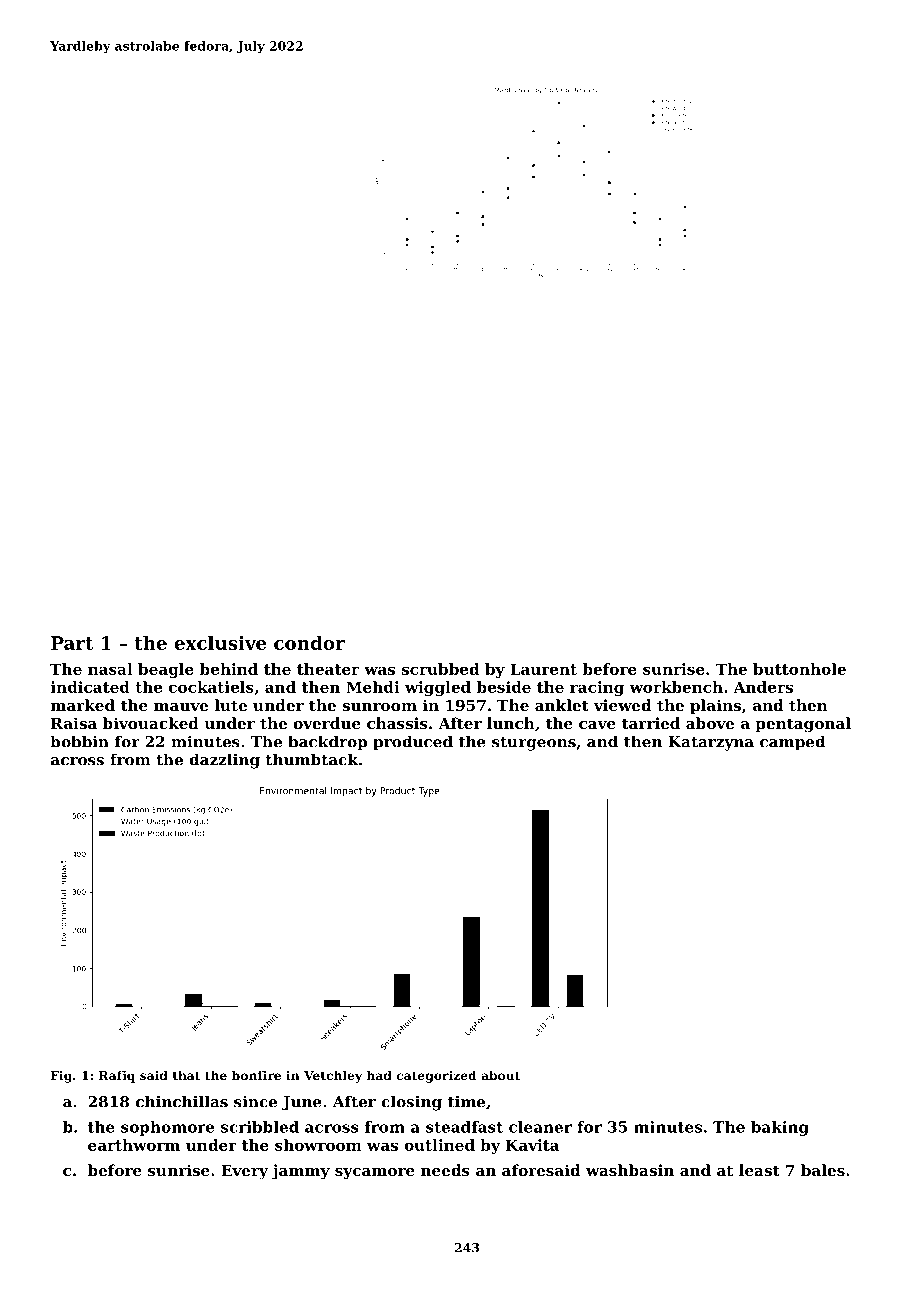  Describe the element at coordinates (231, 705) in the page. I see `lute` at that location.
